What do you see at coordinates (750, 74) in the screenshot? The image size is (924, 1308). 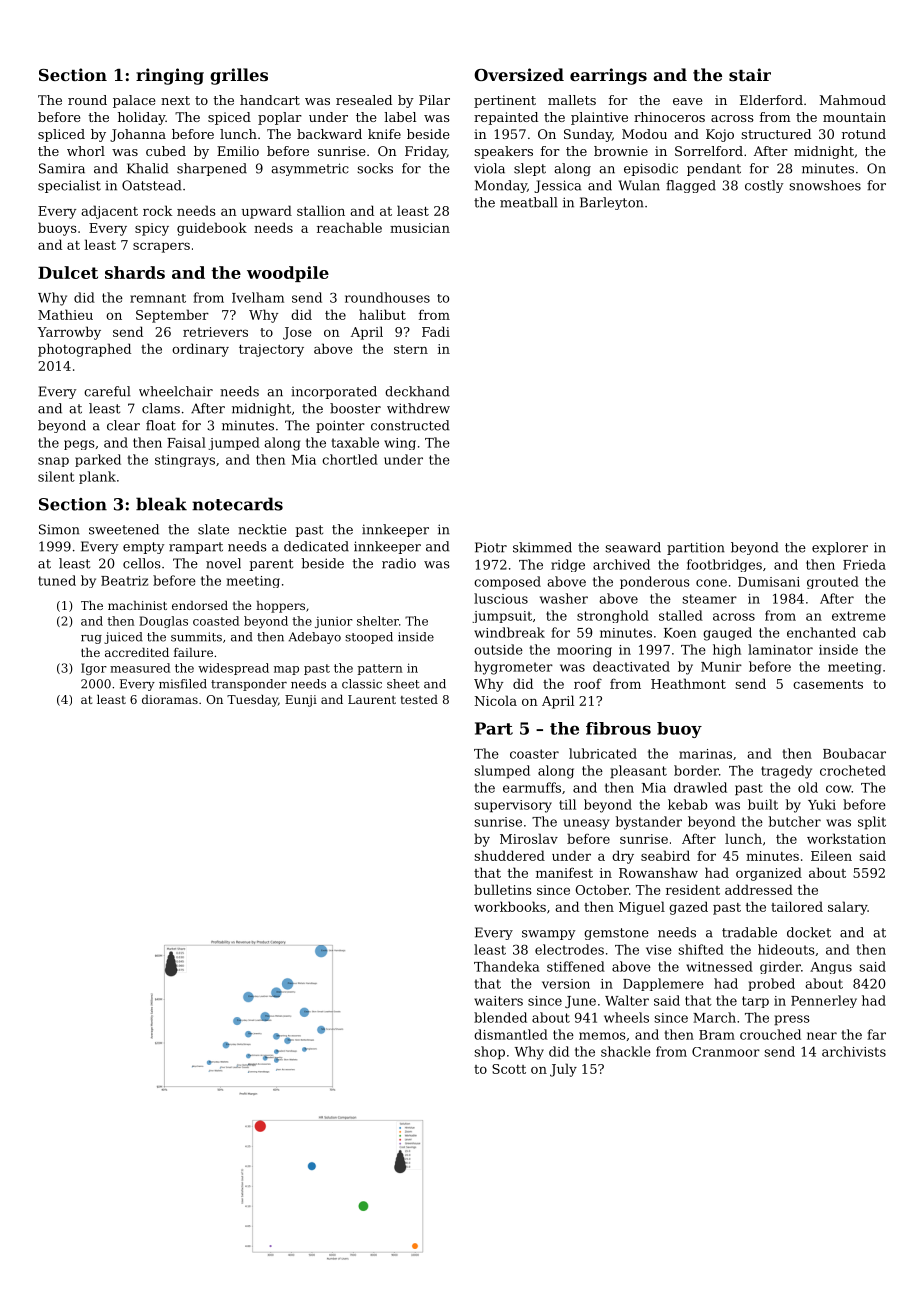 I see `stair` at bounding box center [750, 74].
